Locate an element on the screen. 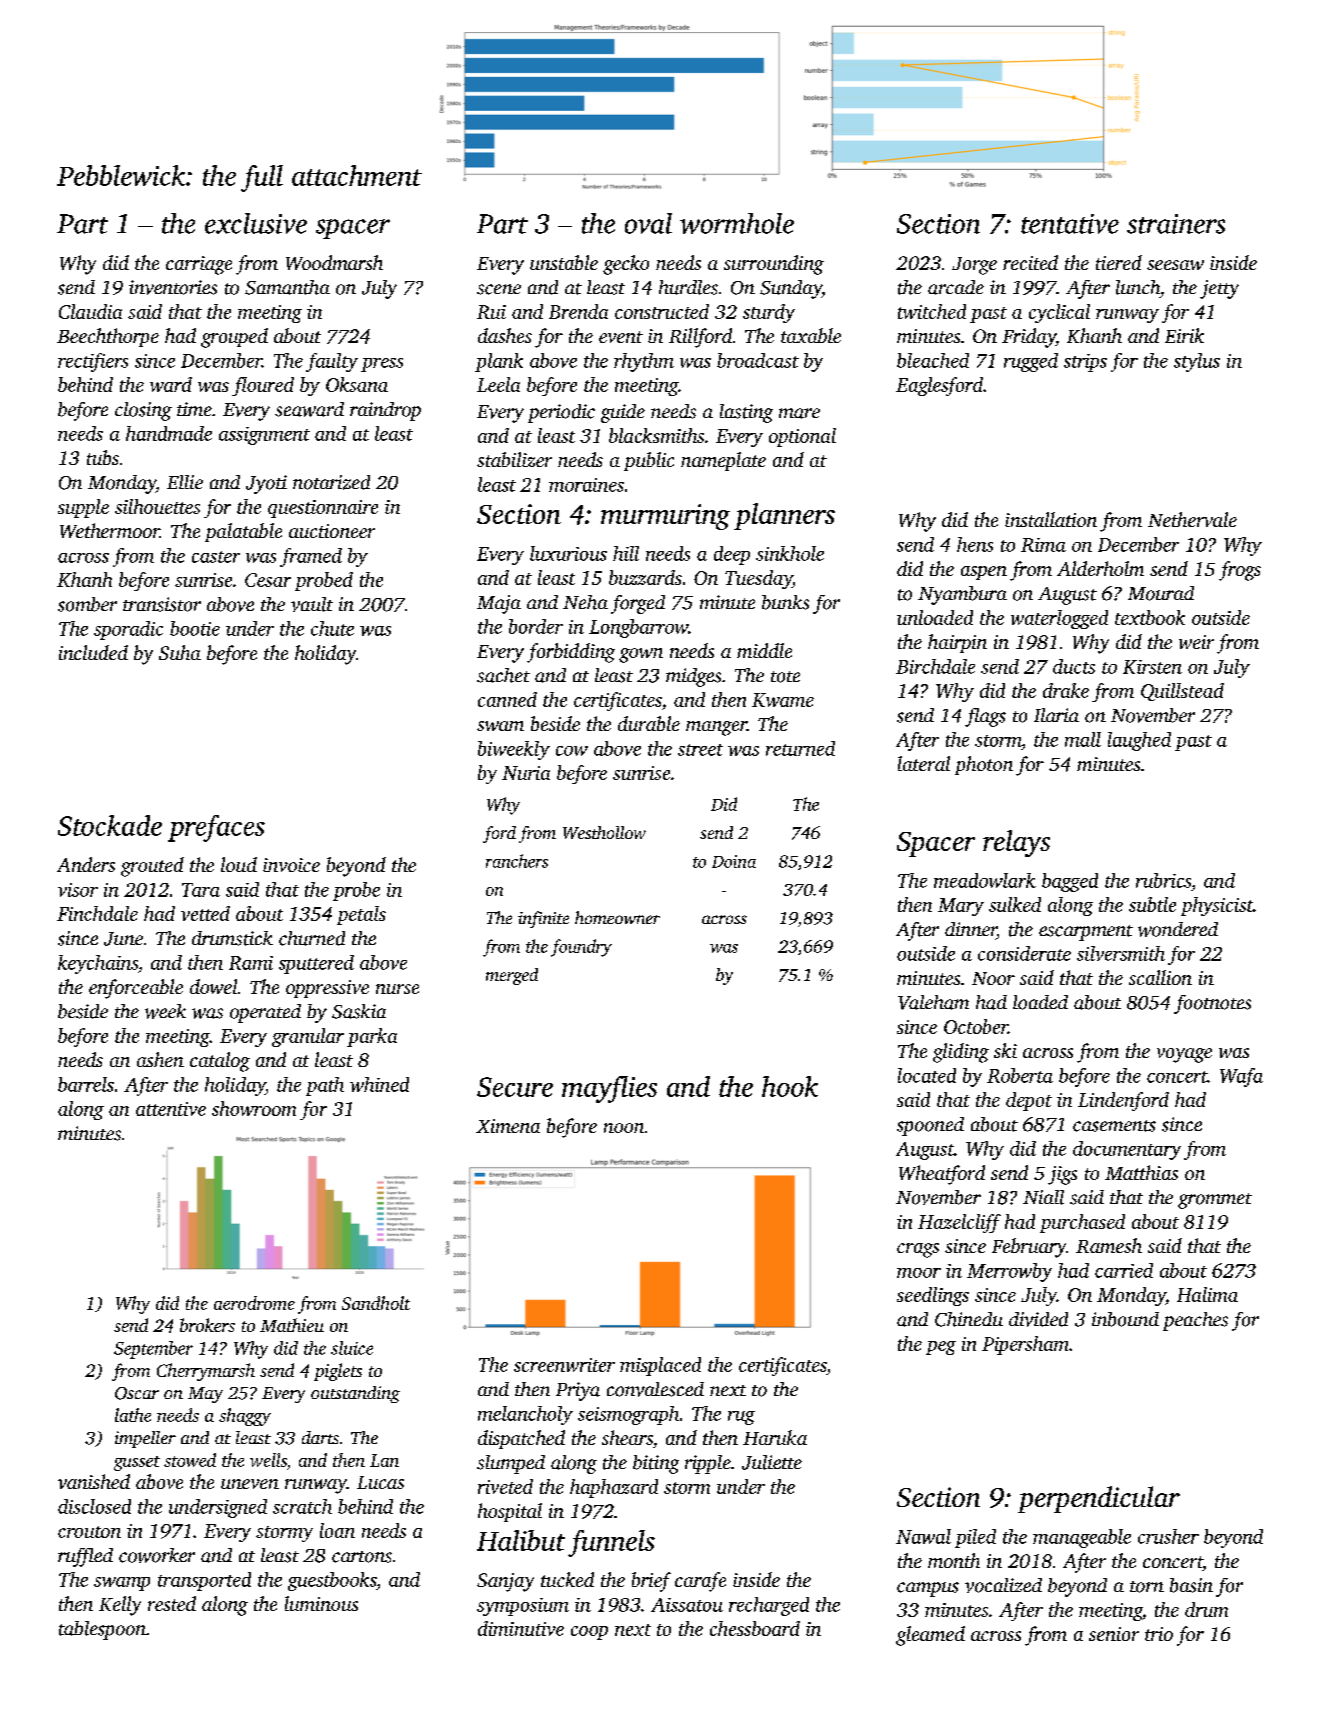  strainers is located at coordinates (1176, 224).
